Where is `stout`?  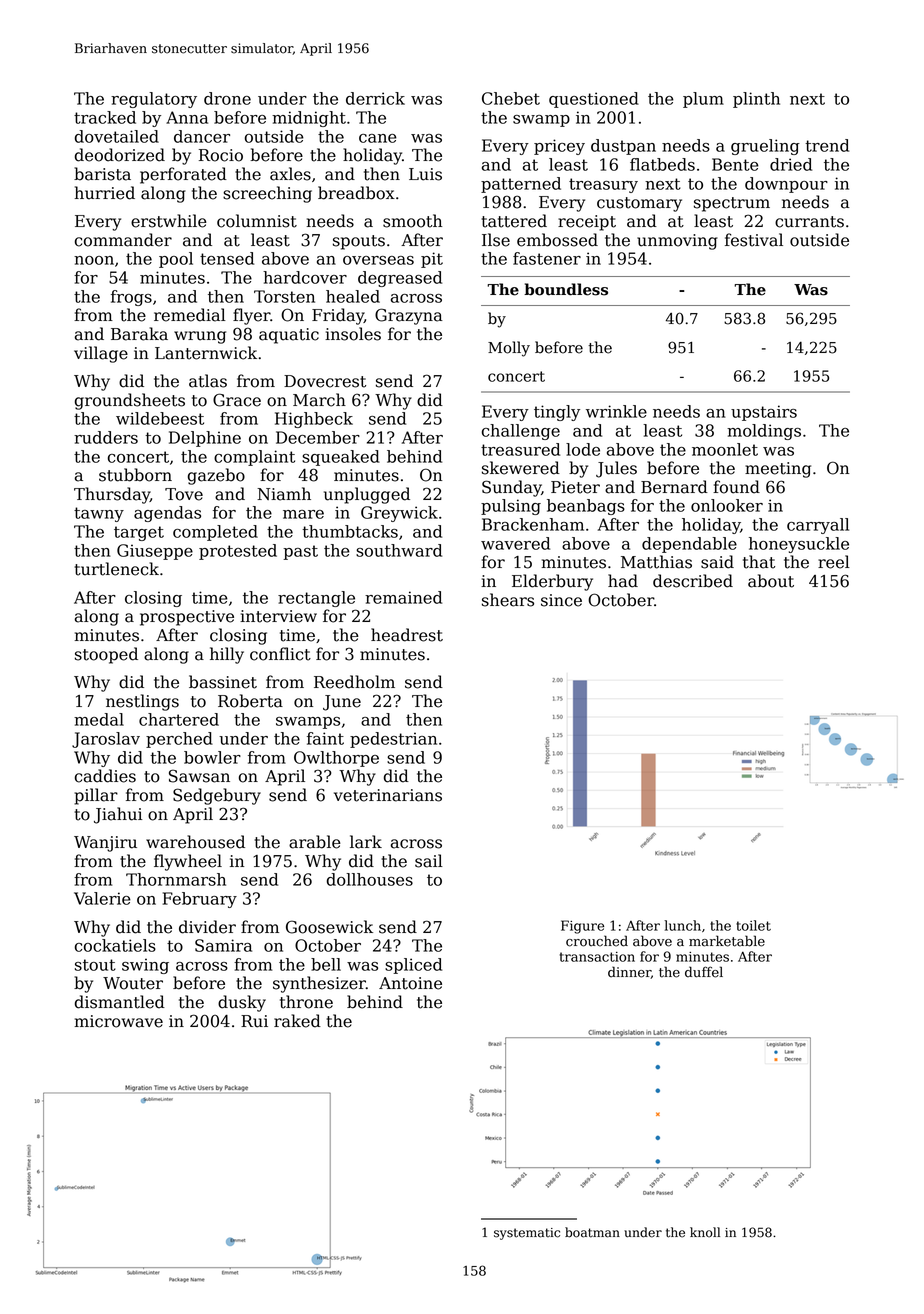 stout is located at coordinates (95, 965).
